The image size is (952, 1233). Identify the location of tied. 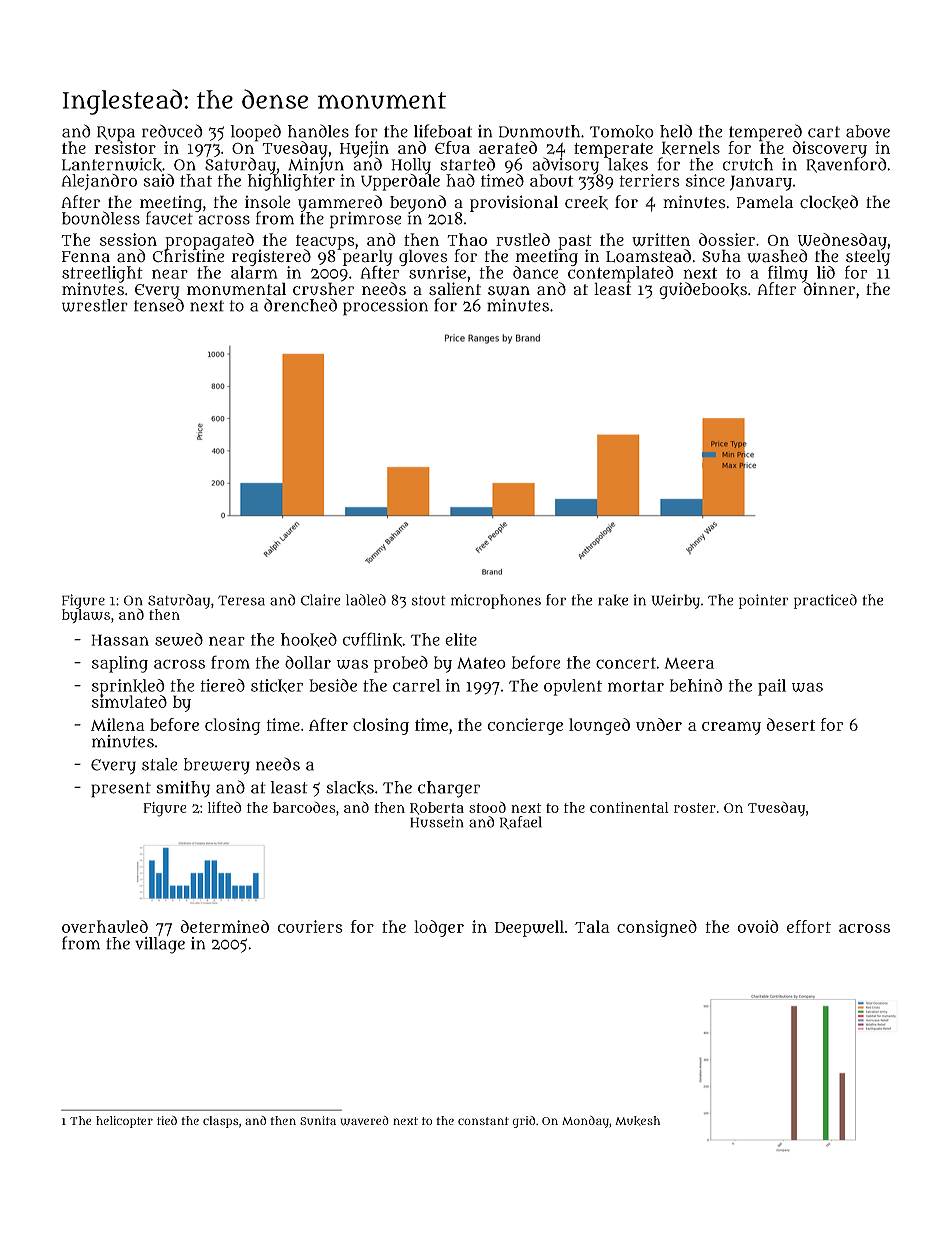
(167, 1120).
